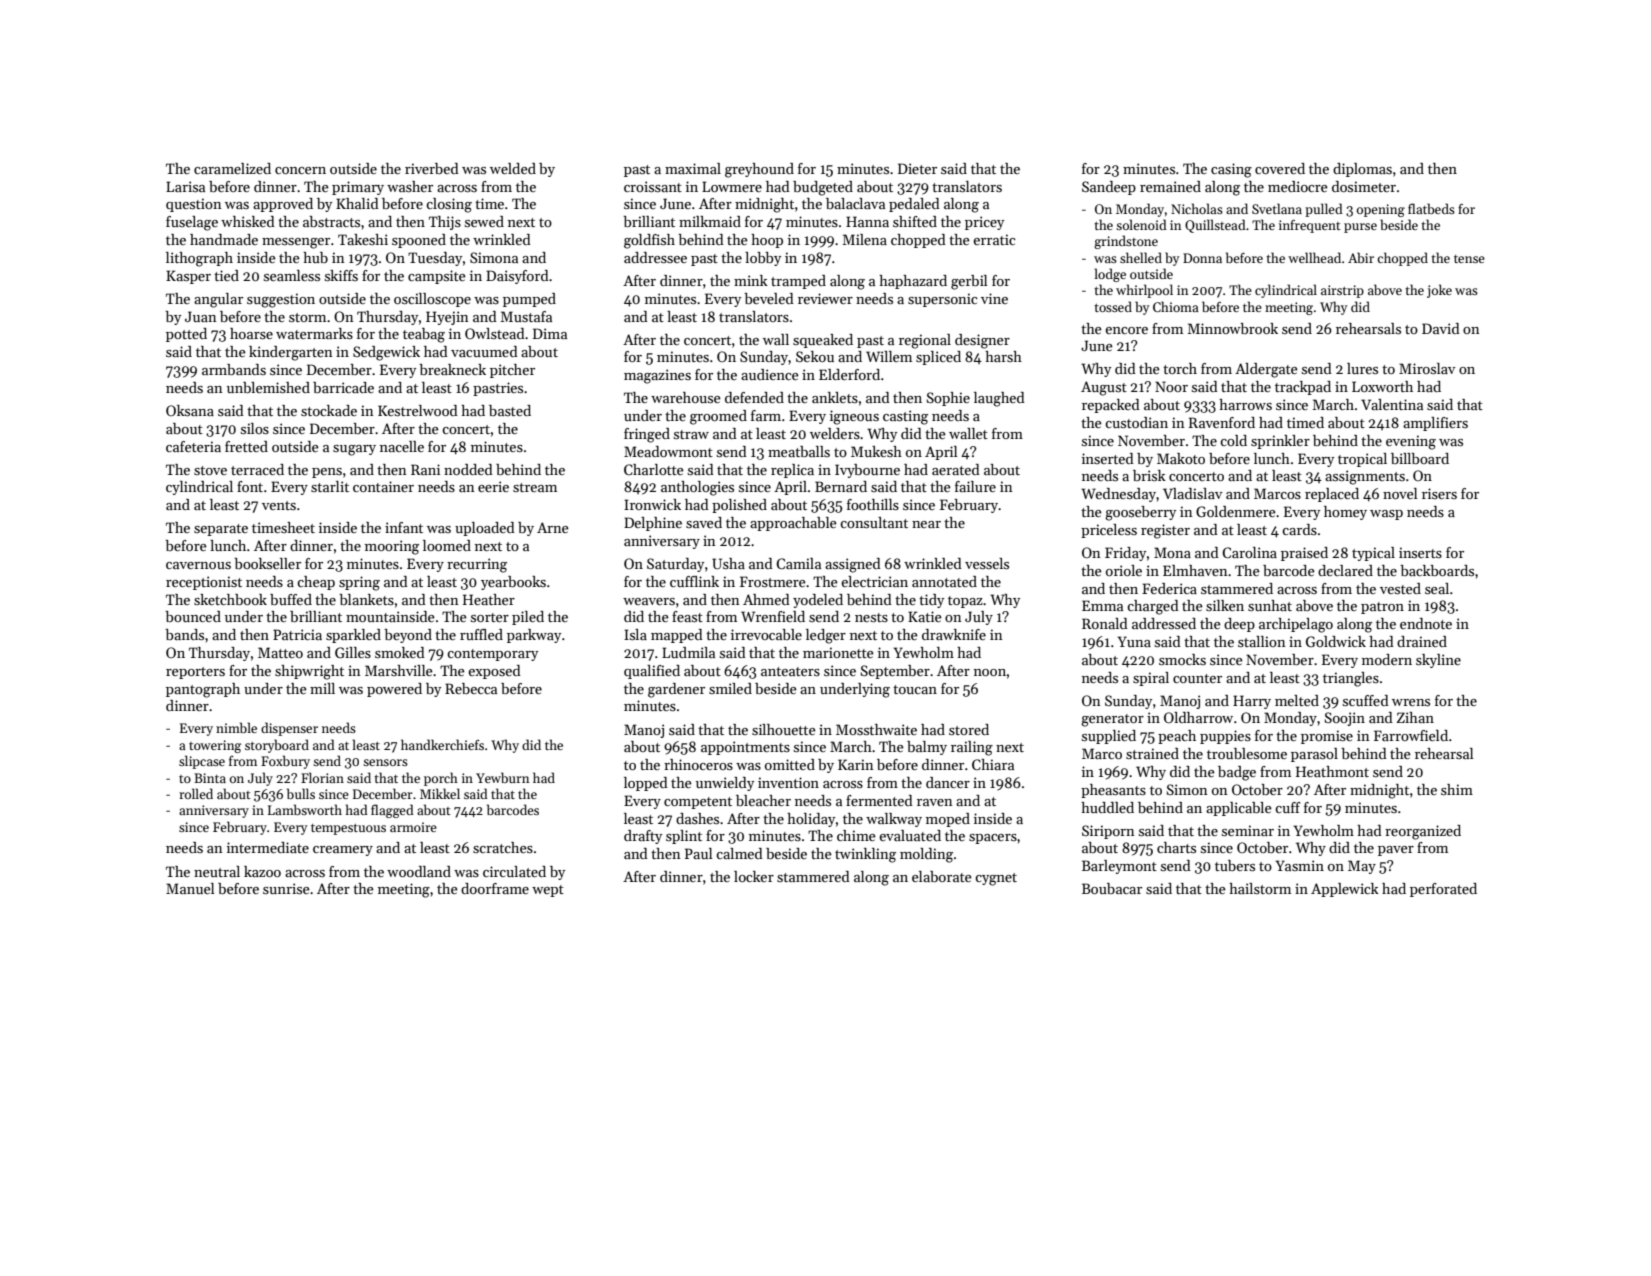  What do you see at coordinates (942, 876) in the image?
I see `elaborate` at bounding box center [942, 876].
